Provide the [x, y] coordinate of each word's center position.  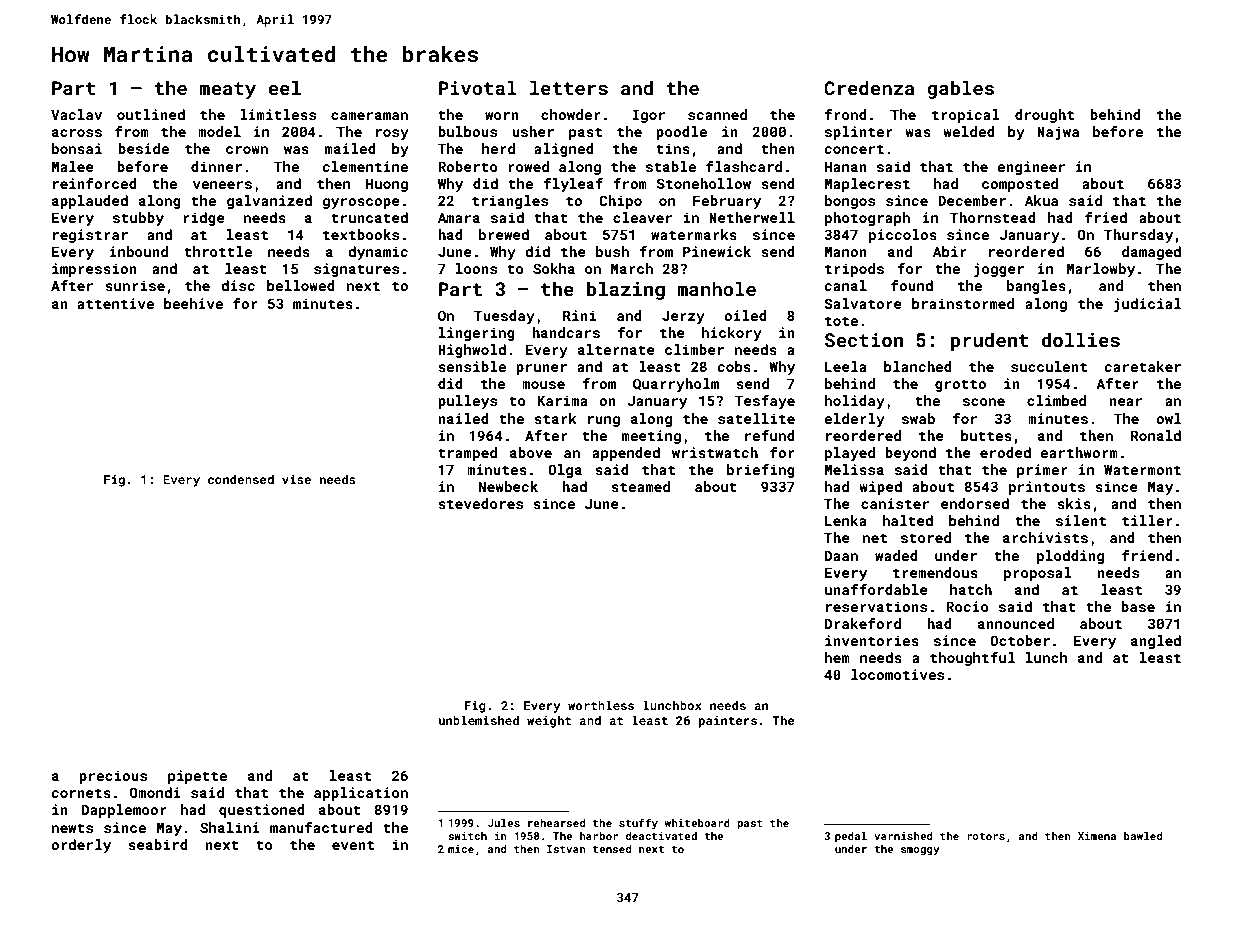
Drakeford [863, 623]
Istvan [566, 849]
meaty [227, 90]
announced [1016, 623]
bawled [1143, 836]
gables [960, 89]
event [353, 845]
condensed [241, 479]
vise [296, 479]
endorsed [975, 503]
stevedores [480, 503]
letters [569, 87]
